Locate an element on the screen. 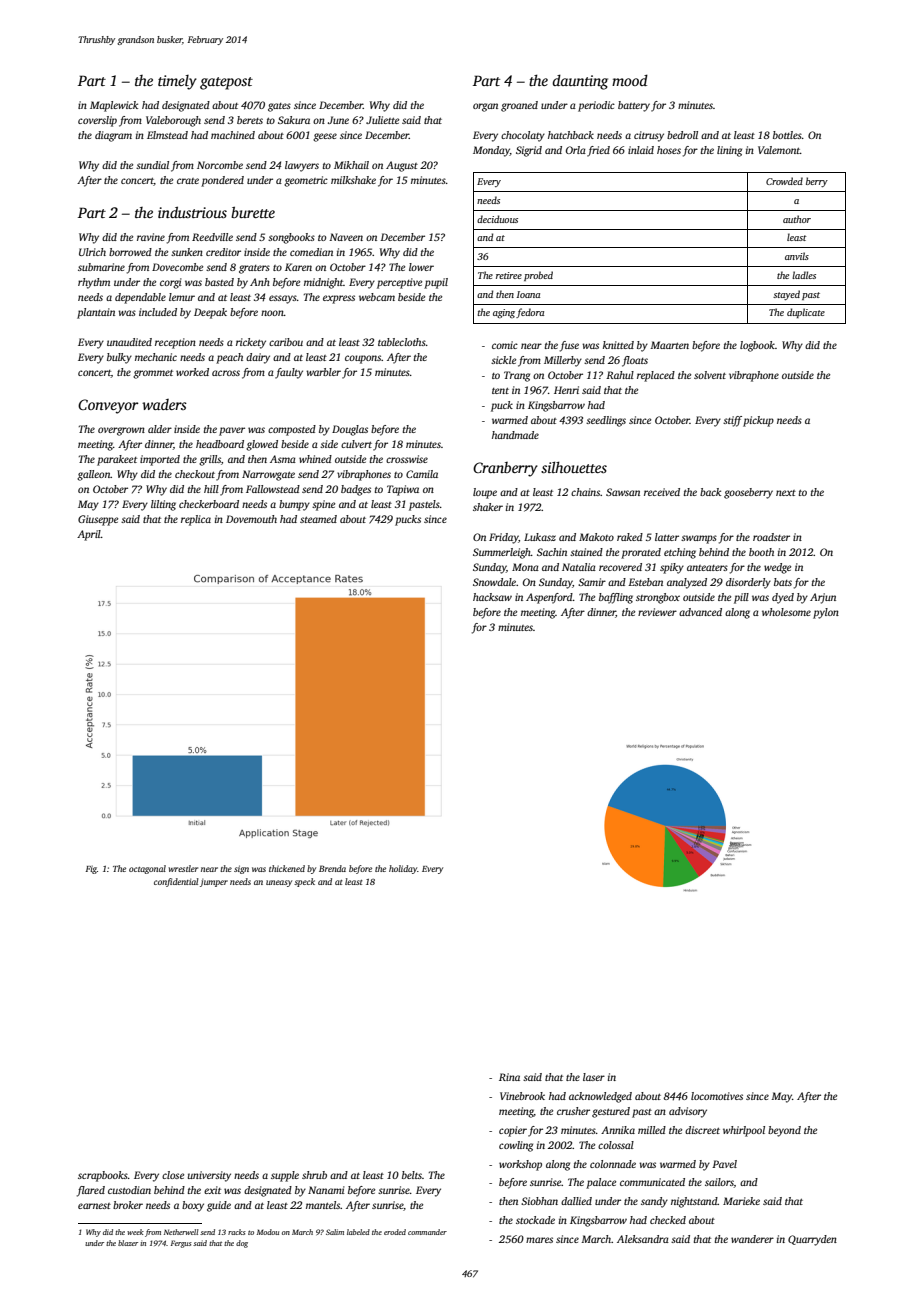  deciduous is located at coordinates (497, 219).
